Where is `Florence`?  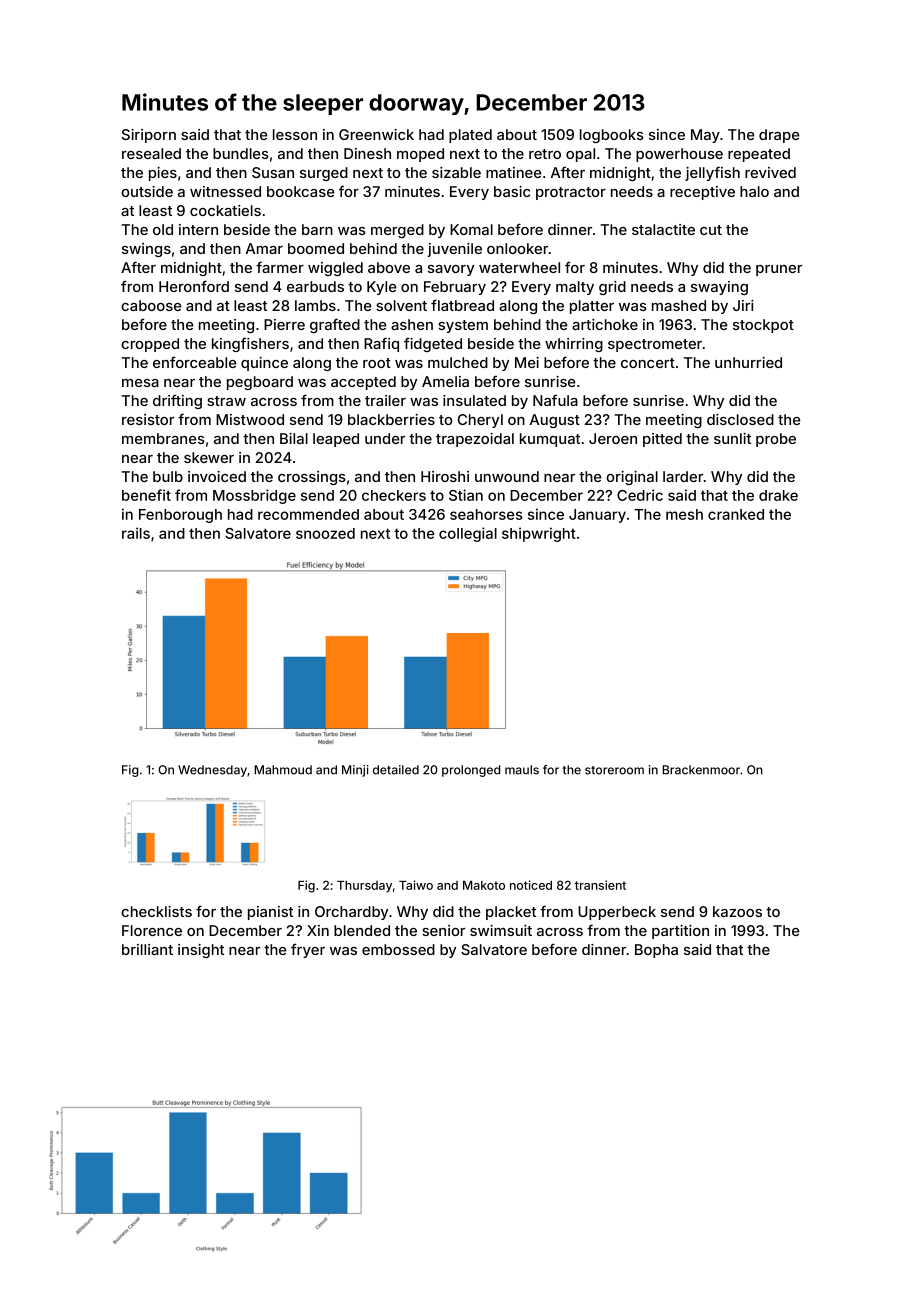
Florence is located at coordinates (152, 930).
